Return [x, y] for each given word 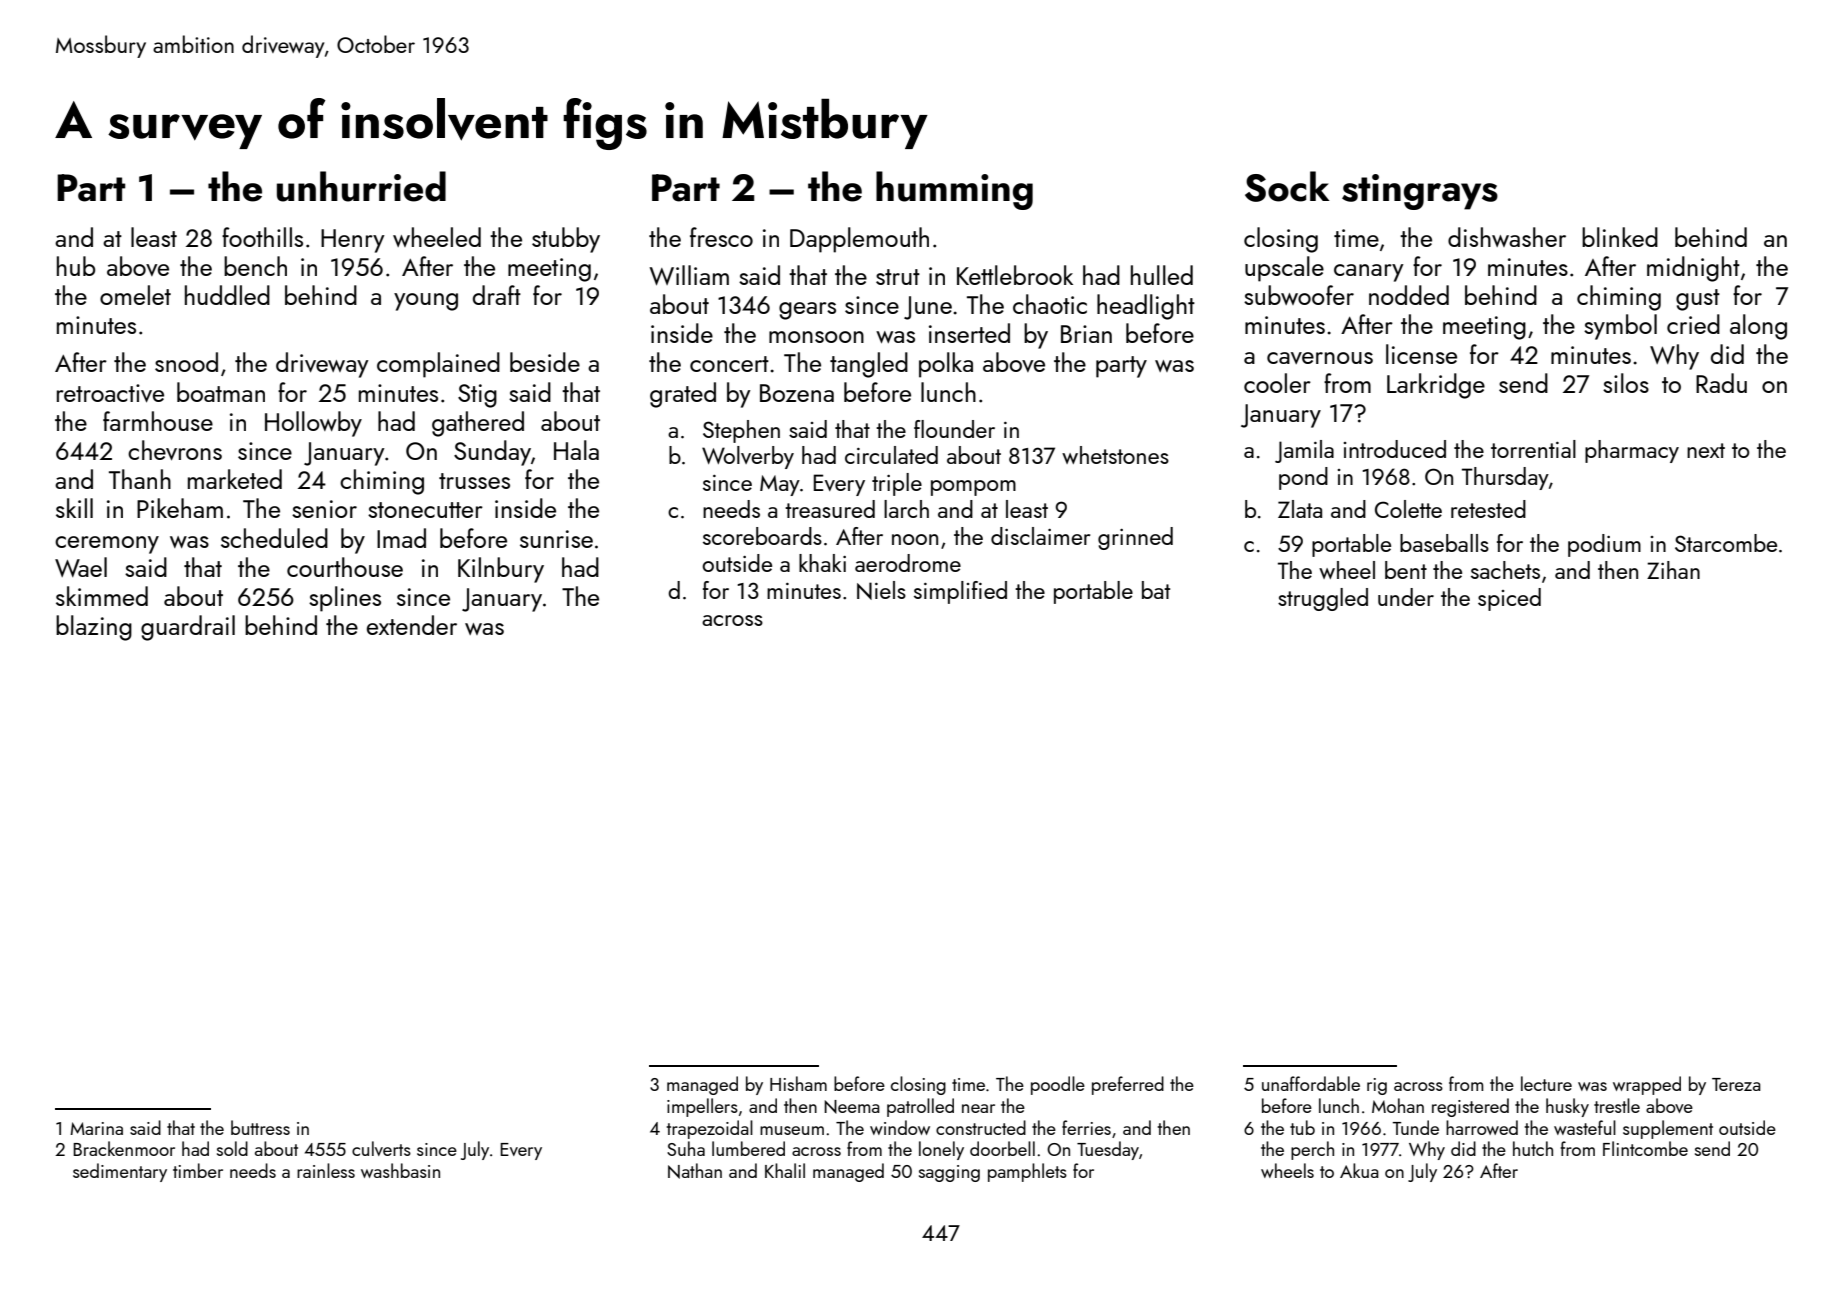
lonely [941, 1150]
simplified [960, 592]
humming [954, 190]
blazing [94, 628]
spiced [1509, 599]
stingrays [1420, 192]
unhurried [361, 186]
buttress [260, 1127]
